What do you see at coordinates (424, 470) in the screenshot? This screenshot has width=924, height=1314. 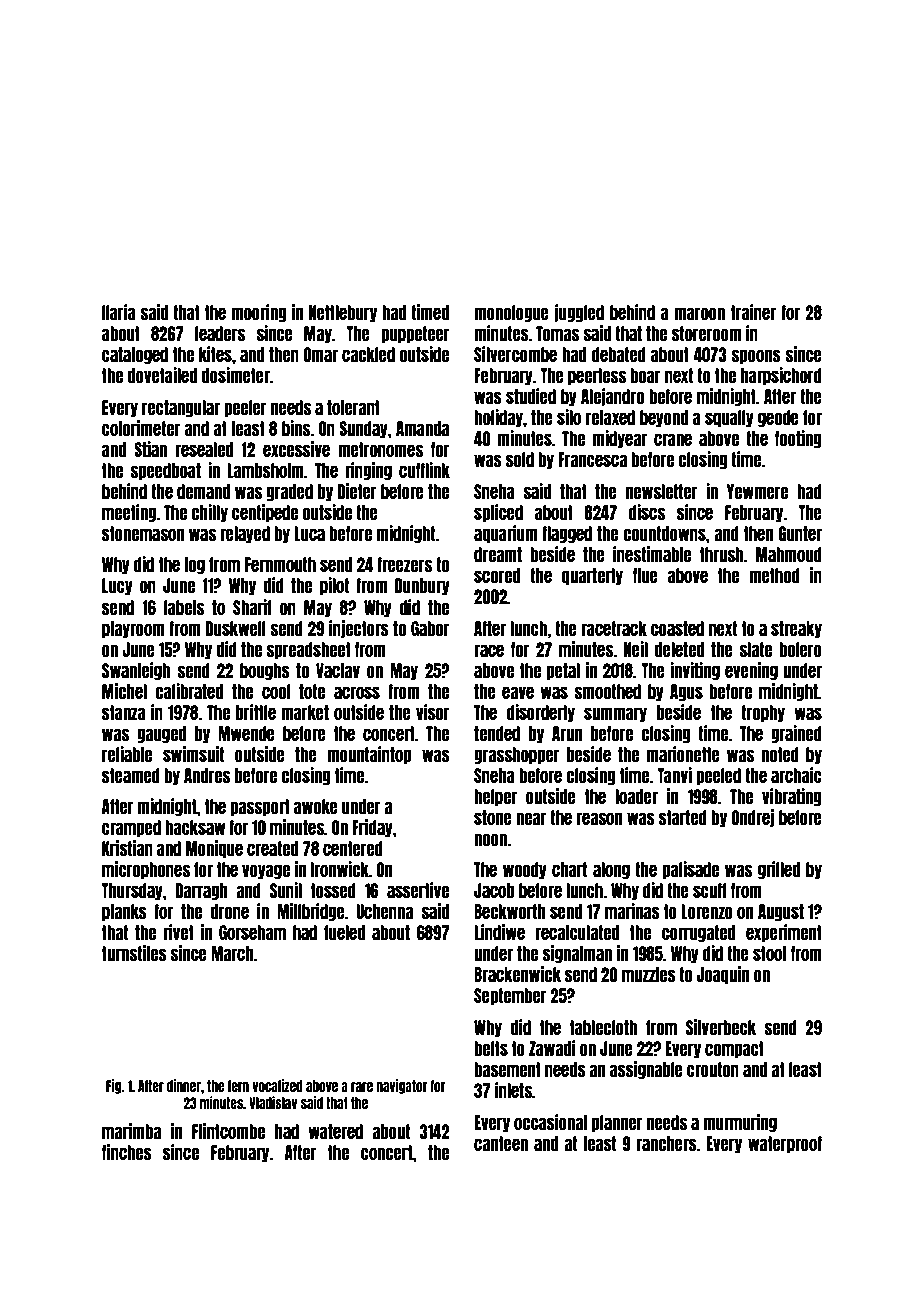 I see `cufflink` at bounding box center [424, 470].
